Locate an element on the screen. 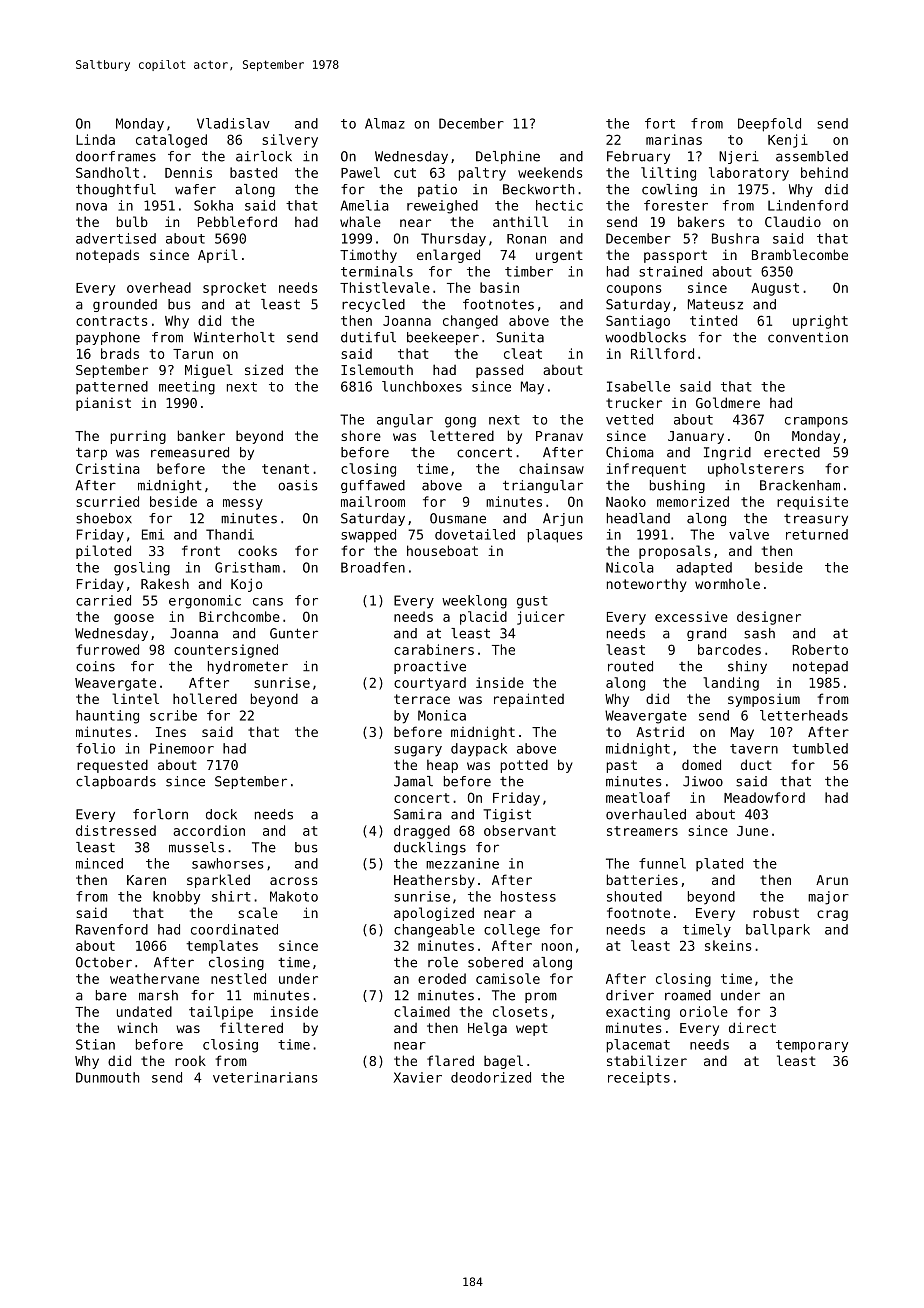 This screenshot has width=924, height=1308. carried is located at coordinates (103, 600).
